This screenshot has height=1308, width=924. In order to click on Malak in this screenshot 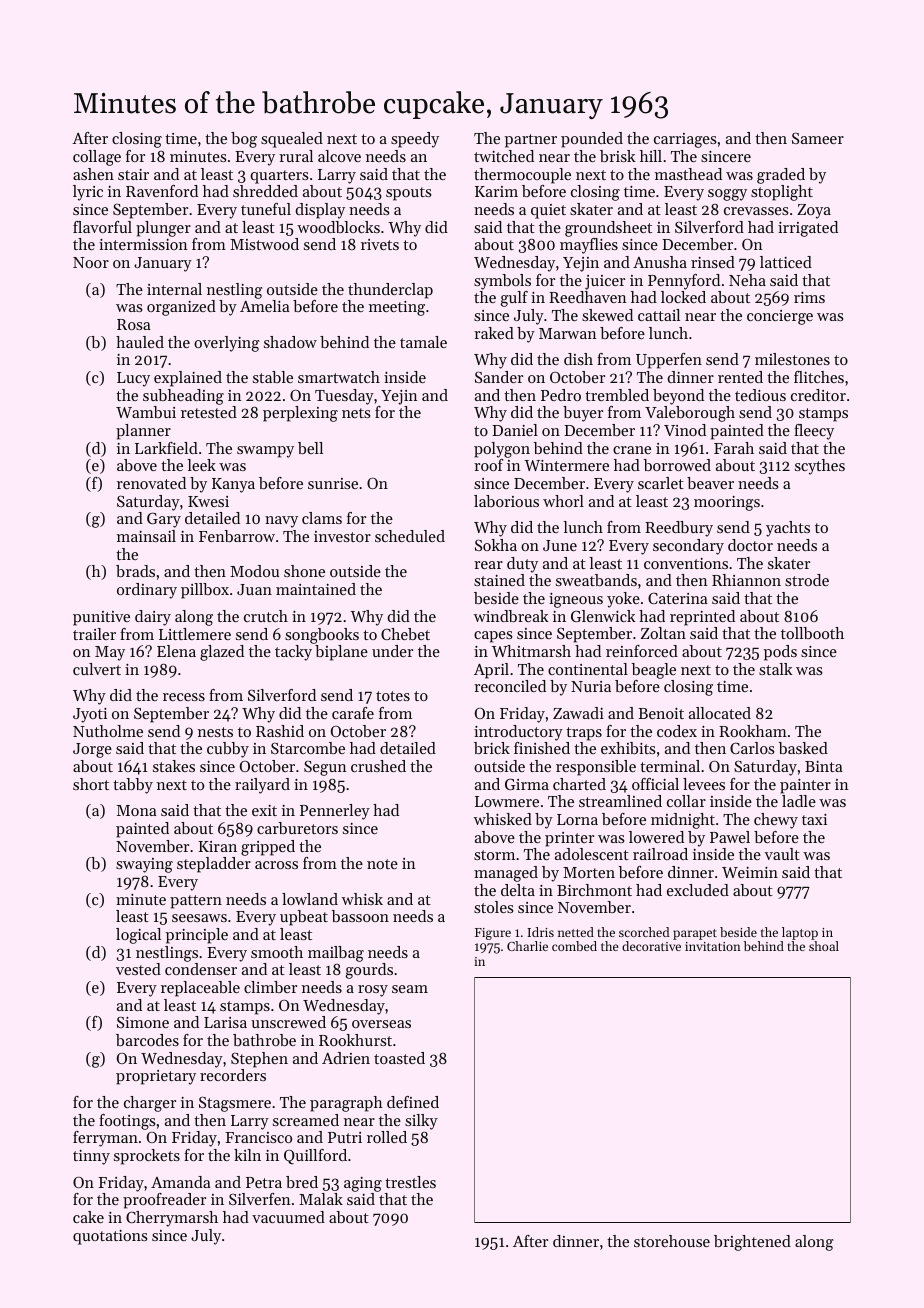, I will do `click(321, 1199)`.
